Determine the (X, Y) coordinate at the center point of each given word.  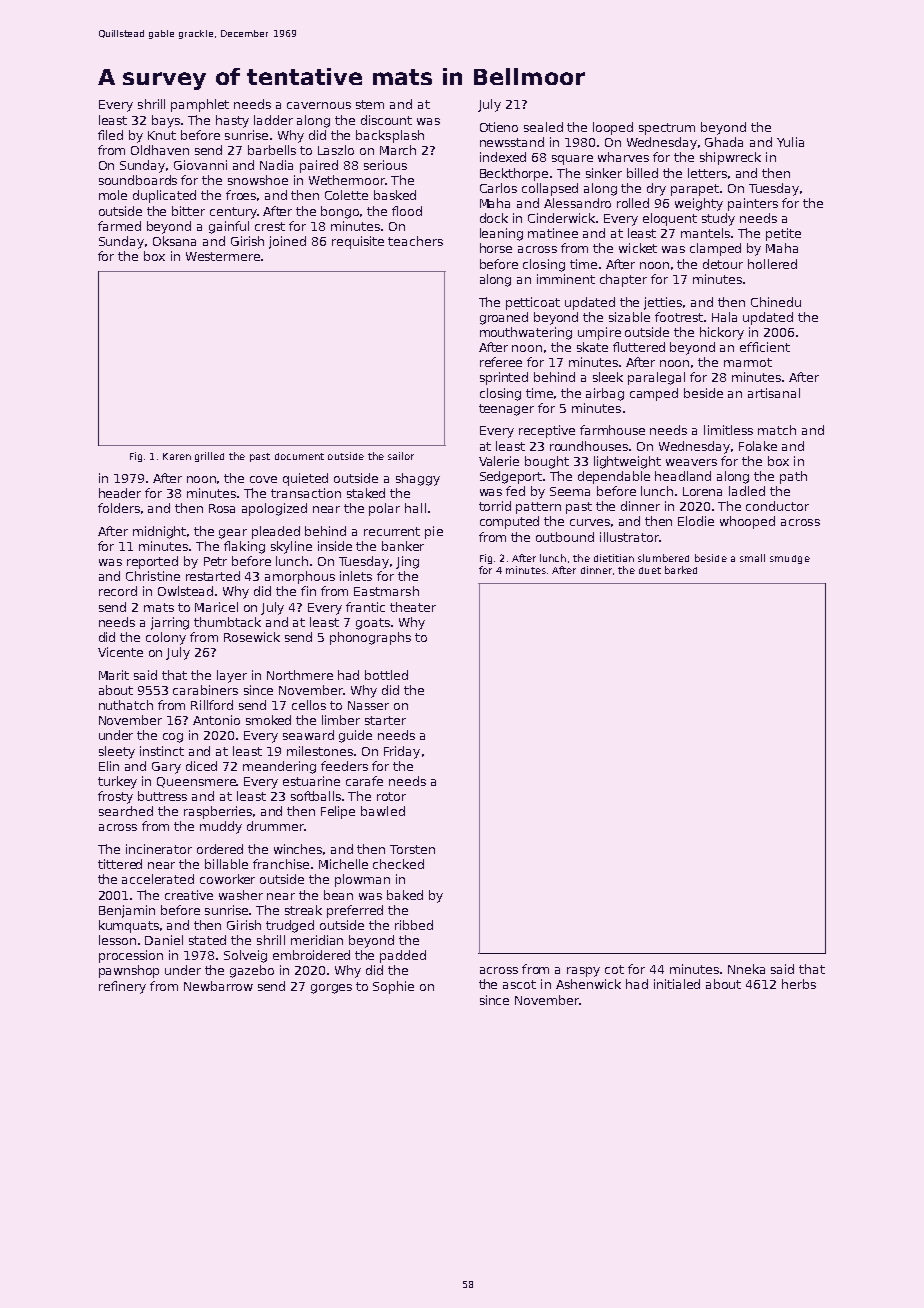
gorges (331, 989)
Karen (177, 456)
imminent (566, 279)
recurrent (392, 531)
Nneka (746, 969)
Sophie (393, 987)
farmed (119, 226)
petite (783, 234)
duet (650, 570)
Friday (402, 752)
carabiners (205, 690)
